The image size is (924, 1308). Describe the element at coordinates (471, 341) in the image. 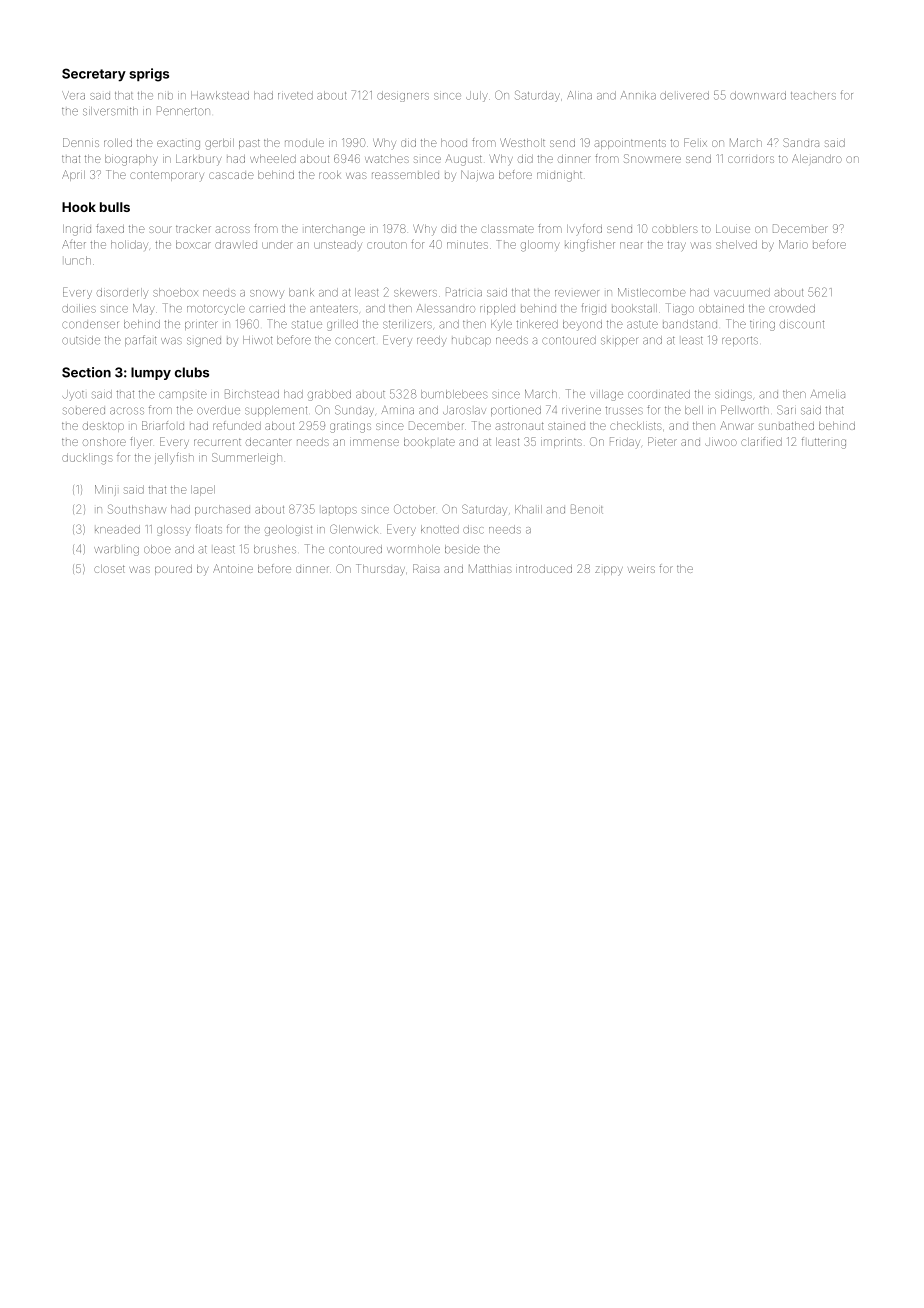

I see `hubcap` at that location.
